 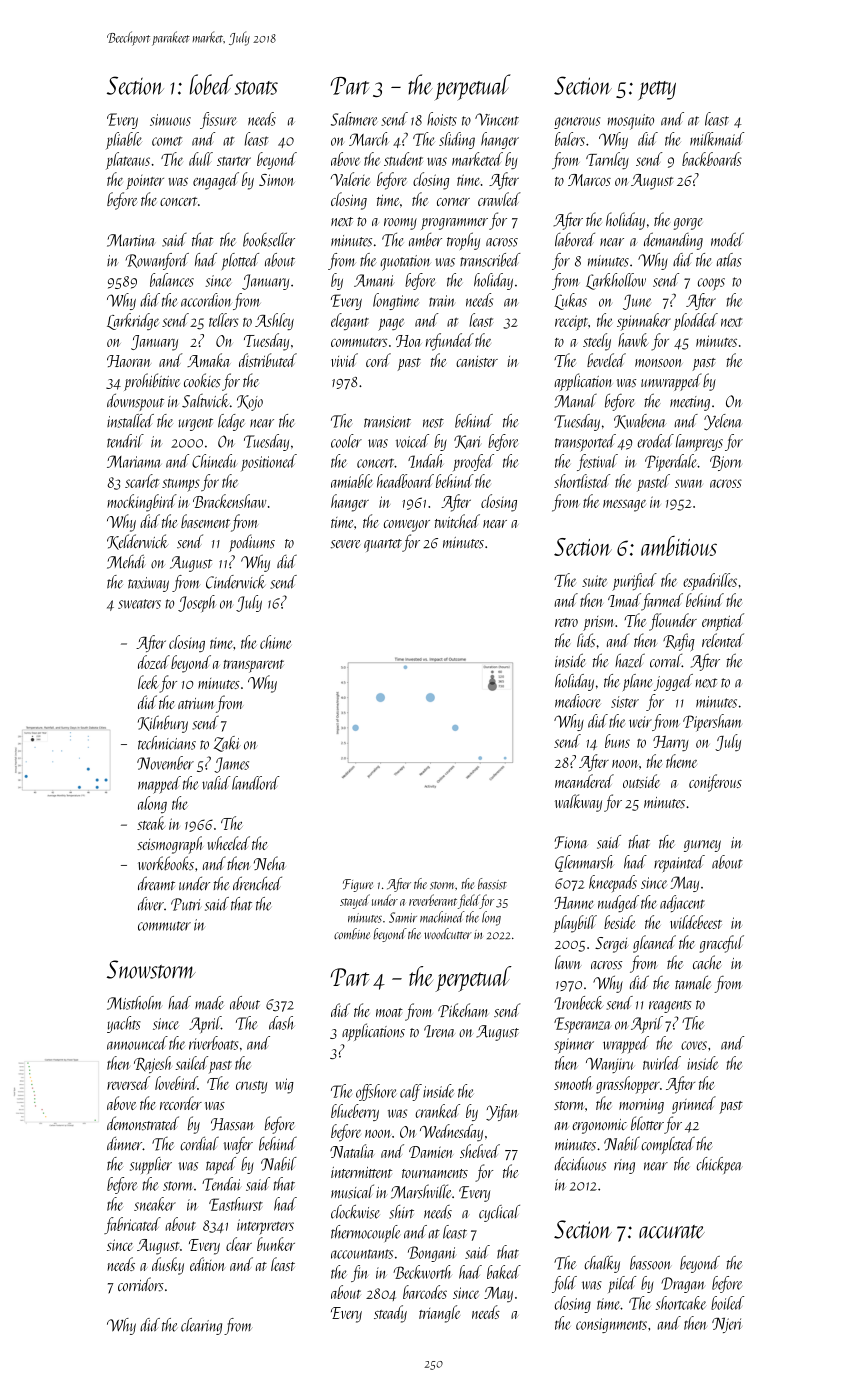 What do you see at coordinates (403, 917) in the screenshot?
I see `Samir` at bounding box center [403, 917].
